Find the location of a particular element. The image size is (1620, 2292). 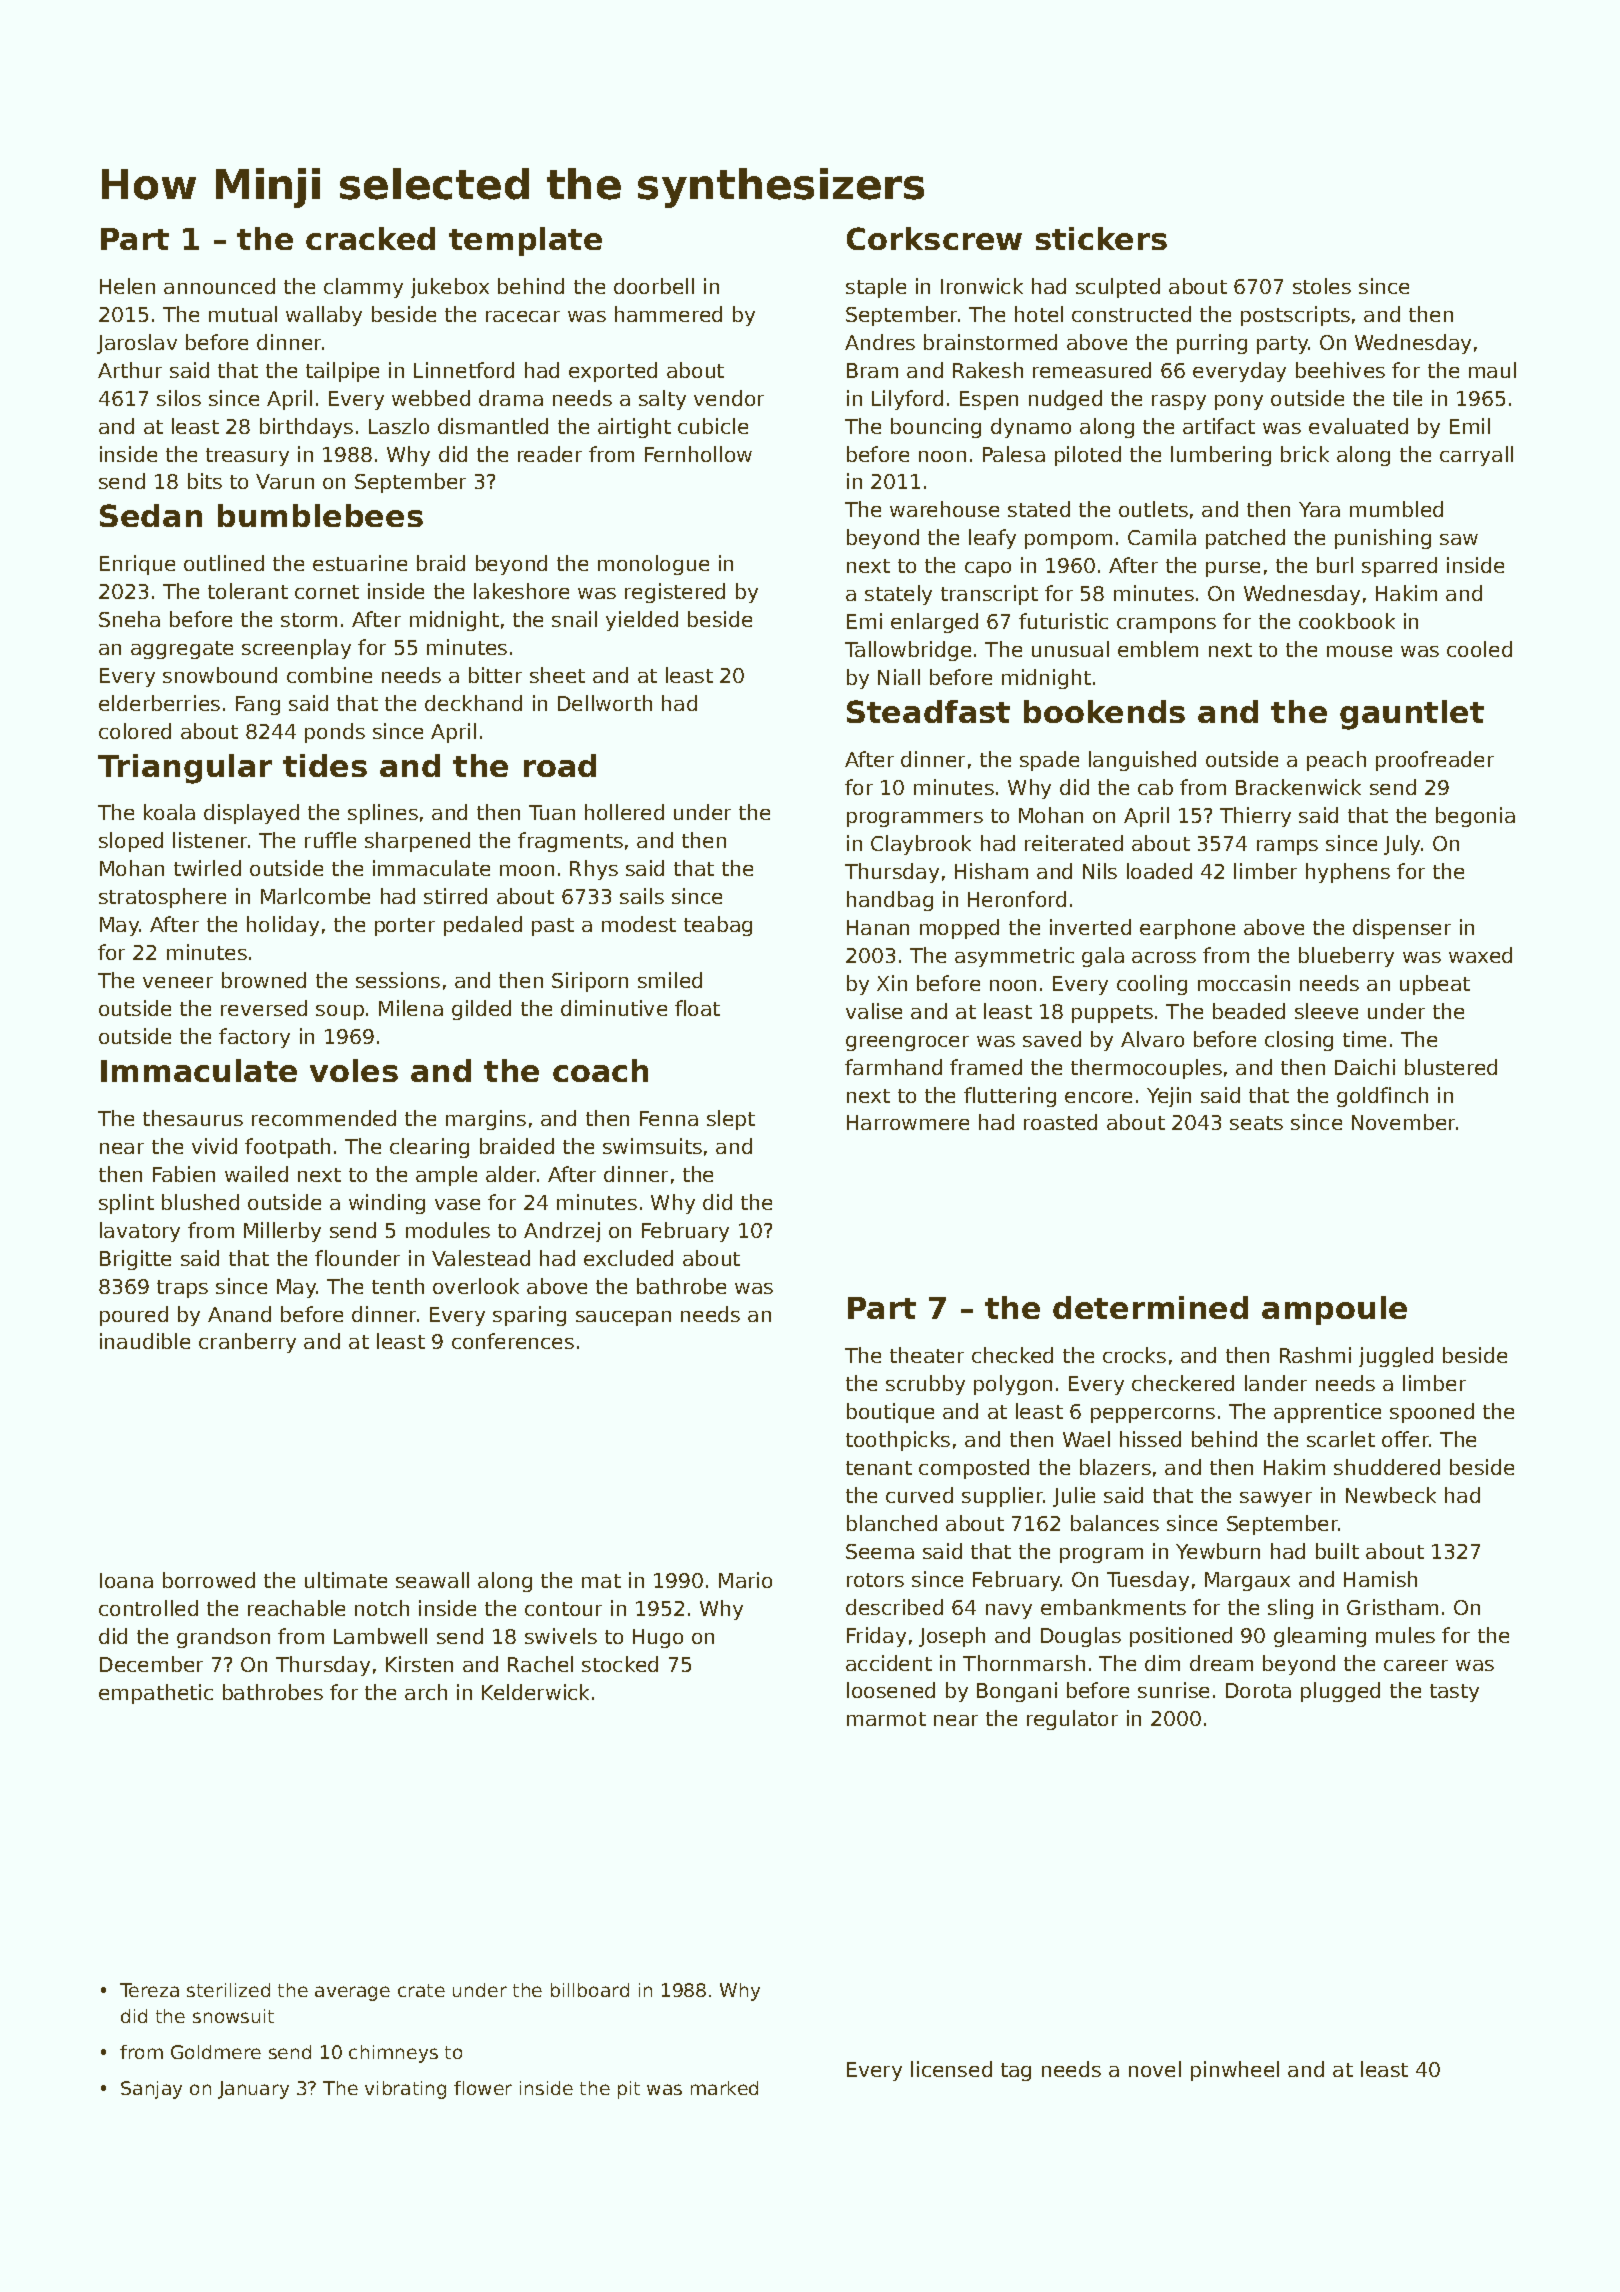

sparred is located at coordinates (1399, 567).
